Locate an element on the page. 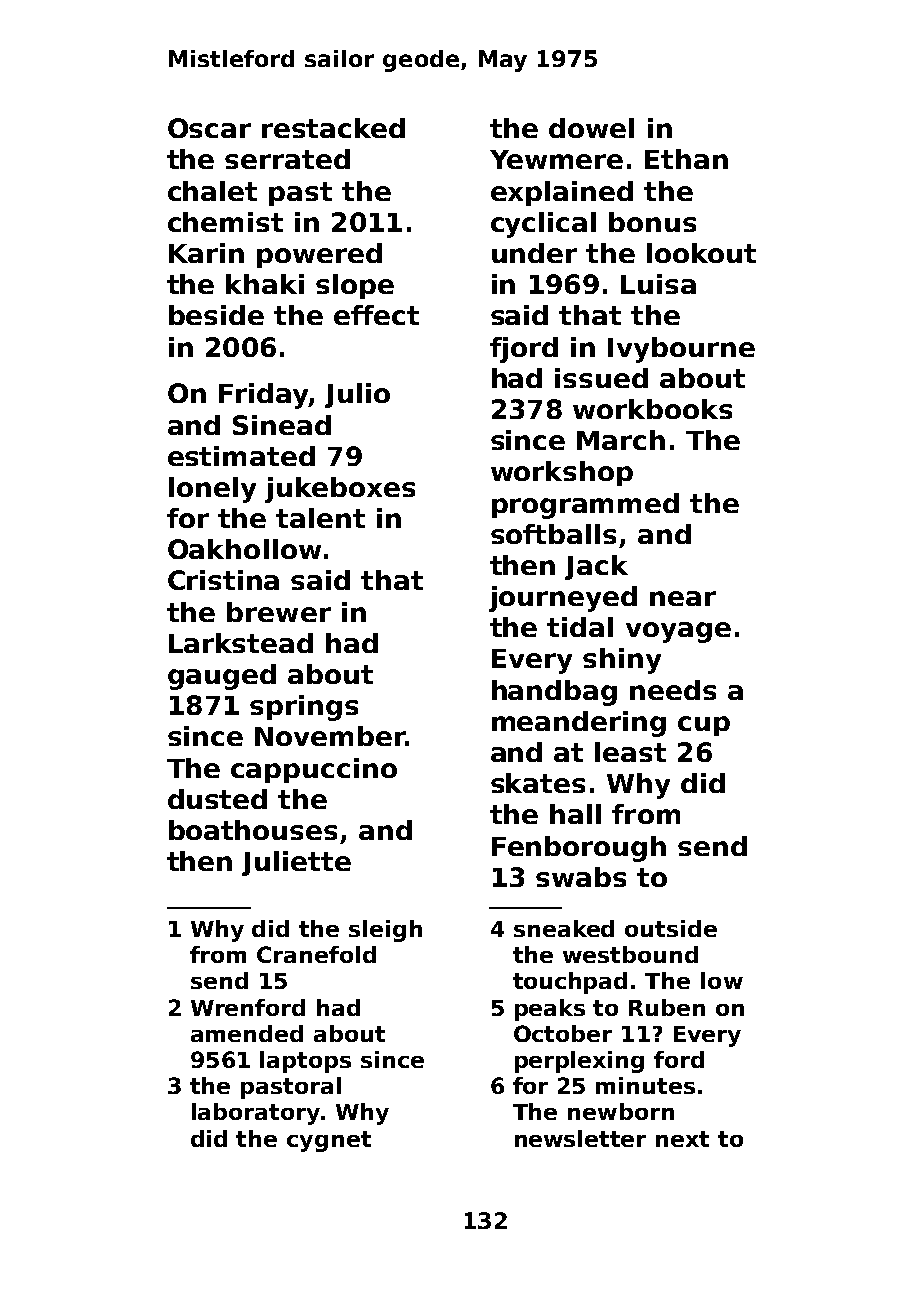  November is located at coordinates (330, 736).
